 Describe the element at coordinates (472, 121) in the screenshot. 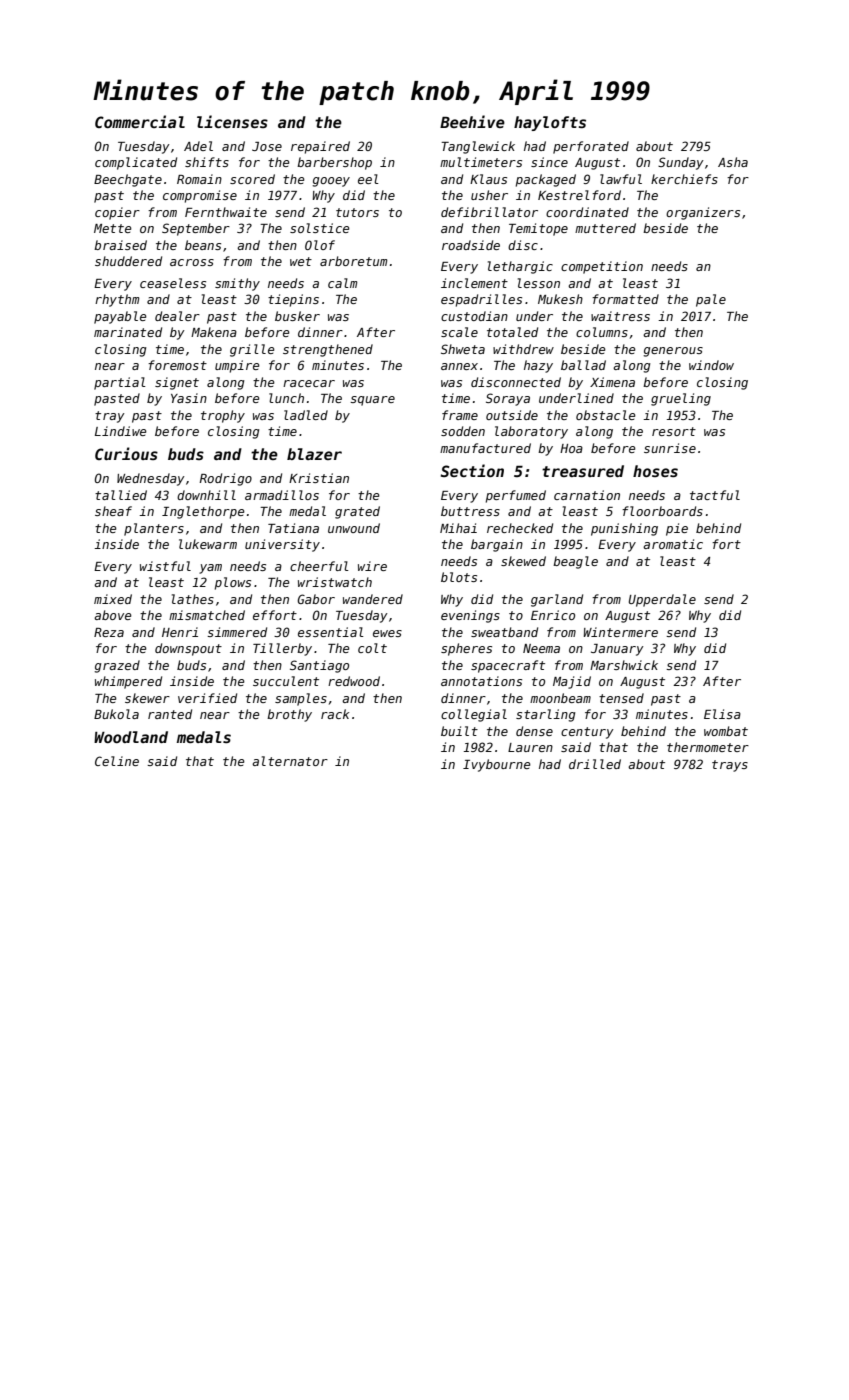

I see `Beehive` at that location.
